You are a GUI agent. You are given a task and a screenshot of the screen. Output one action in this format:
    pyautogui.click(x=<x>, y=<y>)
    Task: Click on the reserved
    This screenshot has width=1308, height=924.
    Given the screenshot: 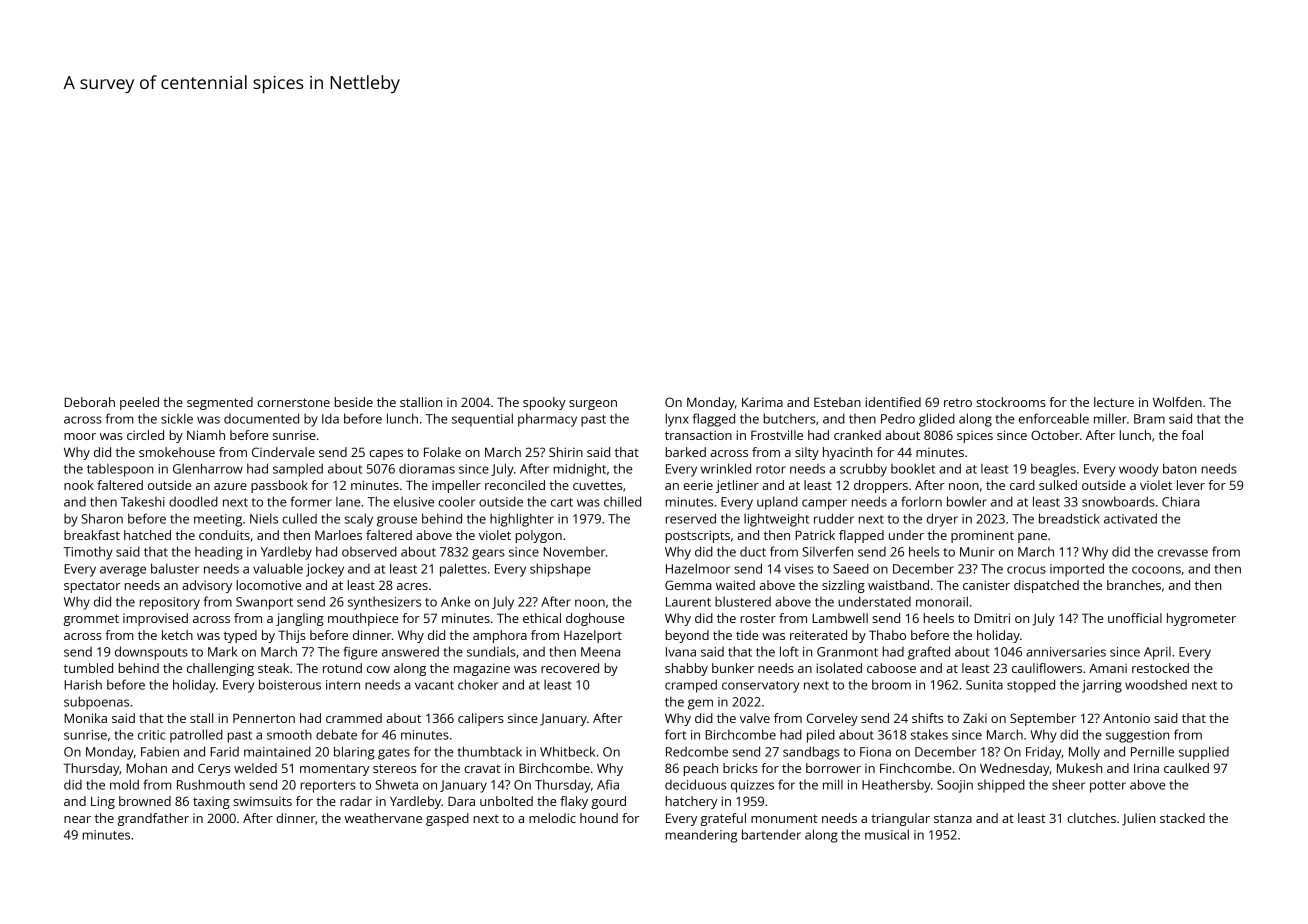 What is the action you would take?
    pyautogui.click(x=690, y=518)
